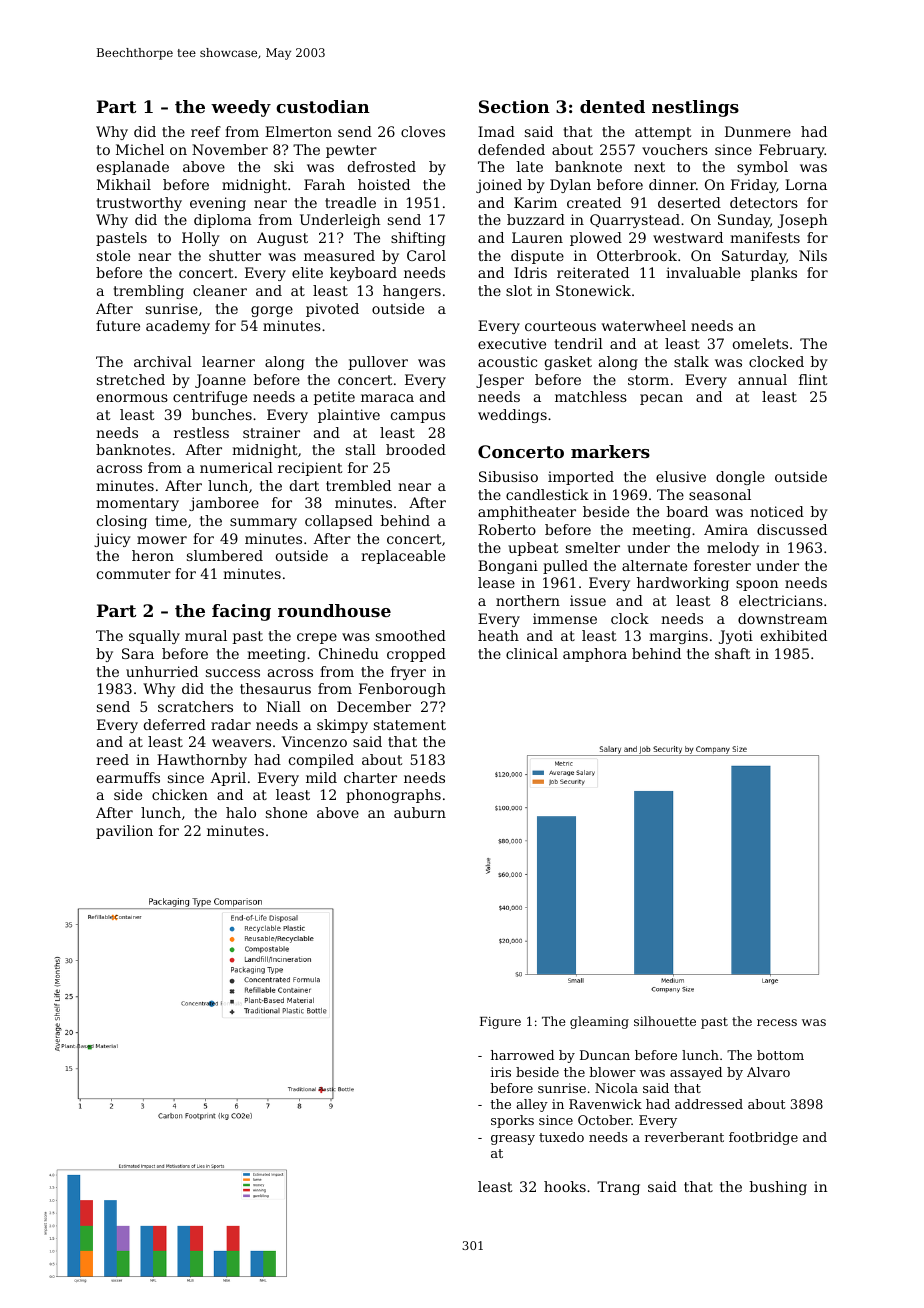  I want to click on Section, so click(514, 106).
